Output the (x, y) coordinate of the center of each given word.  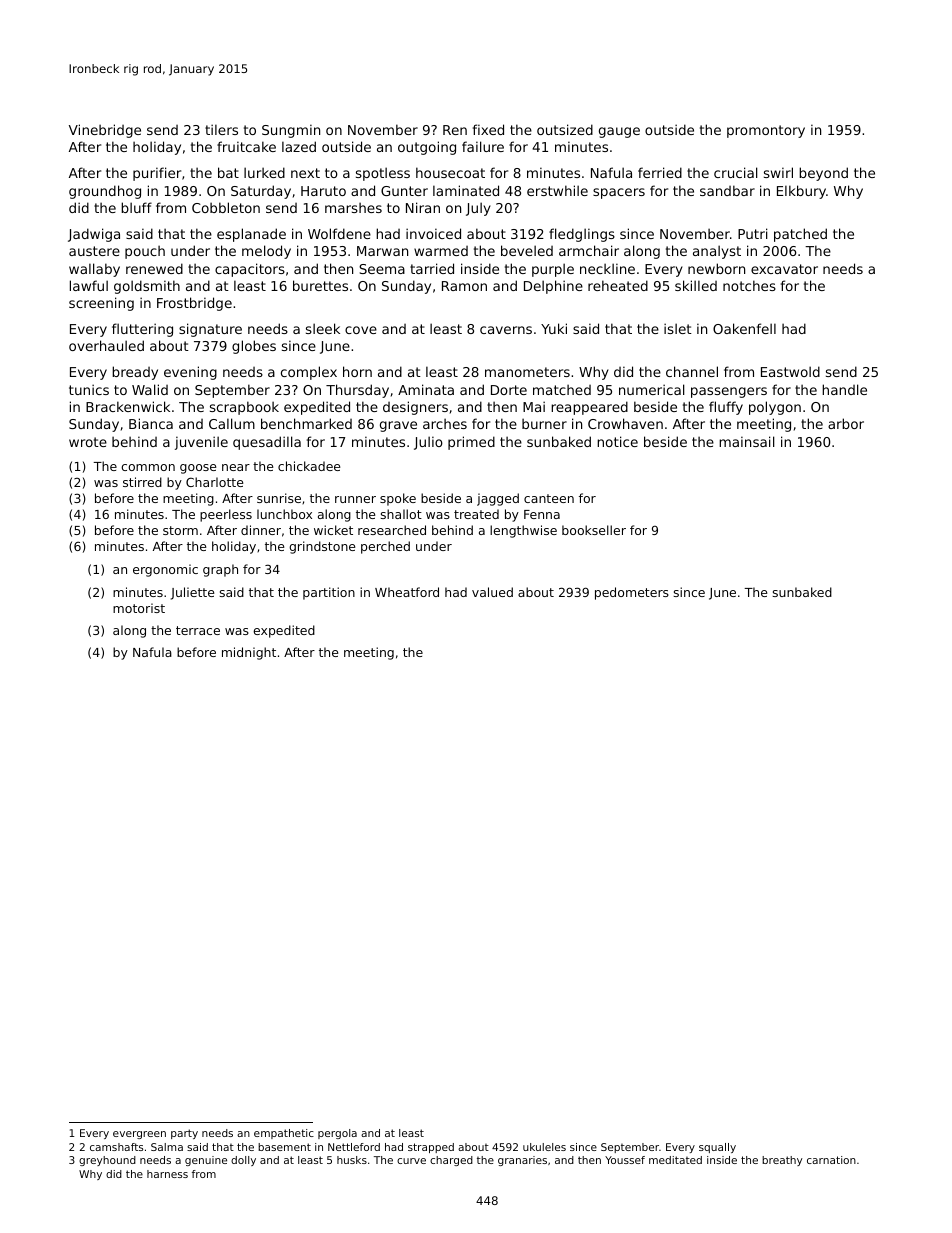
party (184, 1134)
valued (492, 592)
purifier (157, 174)
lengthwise (523, 531)
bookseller (594, 530)
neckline (607, 268)
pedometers (632, 593)
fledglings (582, 235)
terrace (198, 630)
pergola (337, 1134)
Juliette (192, 593)
